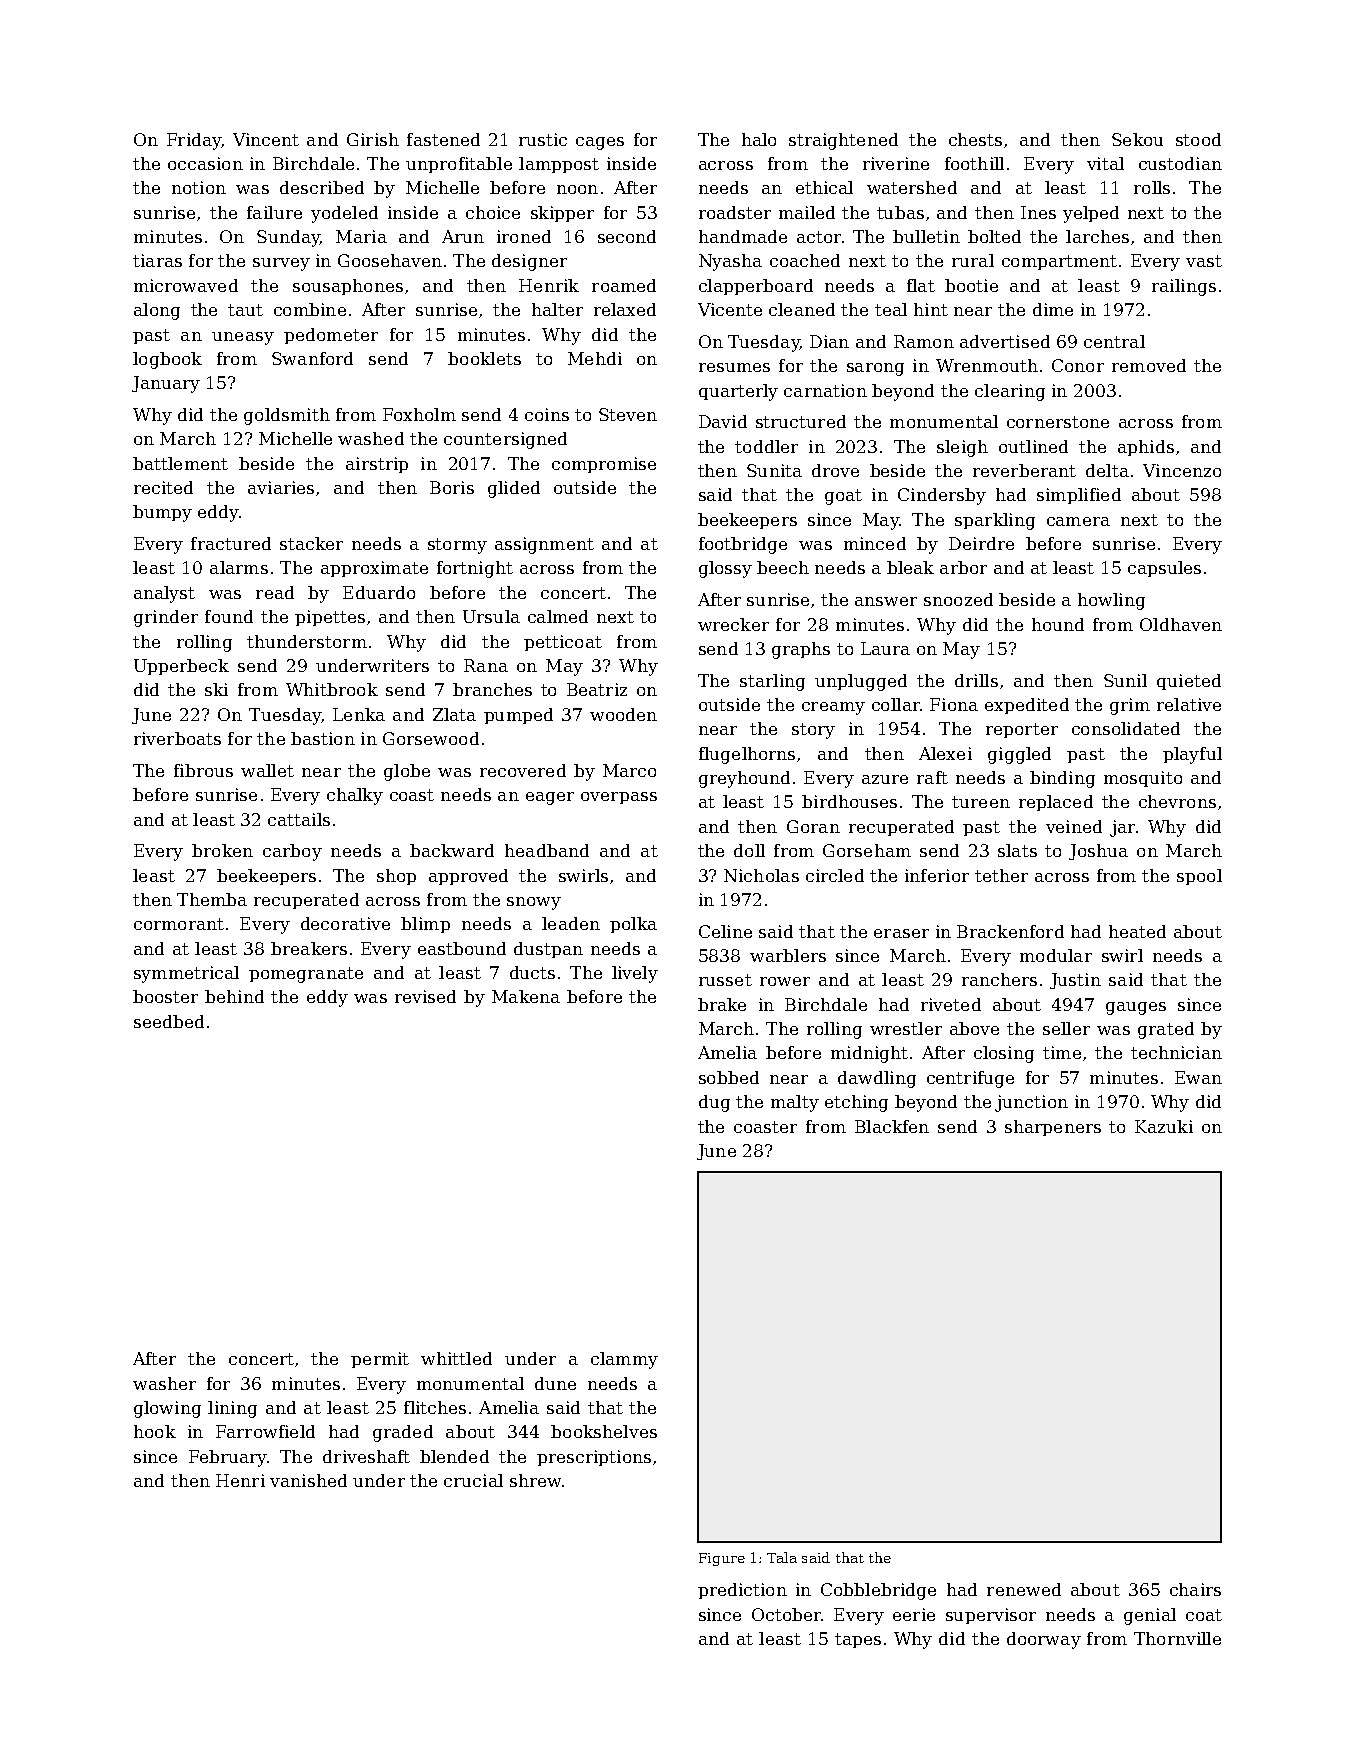 Image resolution: width=1355 pixels, height=1754 pixels. What do you see at coordinates (274, 212) in the screenshot?
I see `failure` at bounding box center [274, 212].
